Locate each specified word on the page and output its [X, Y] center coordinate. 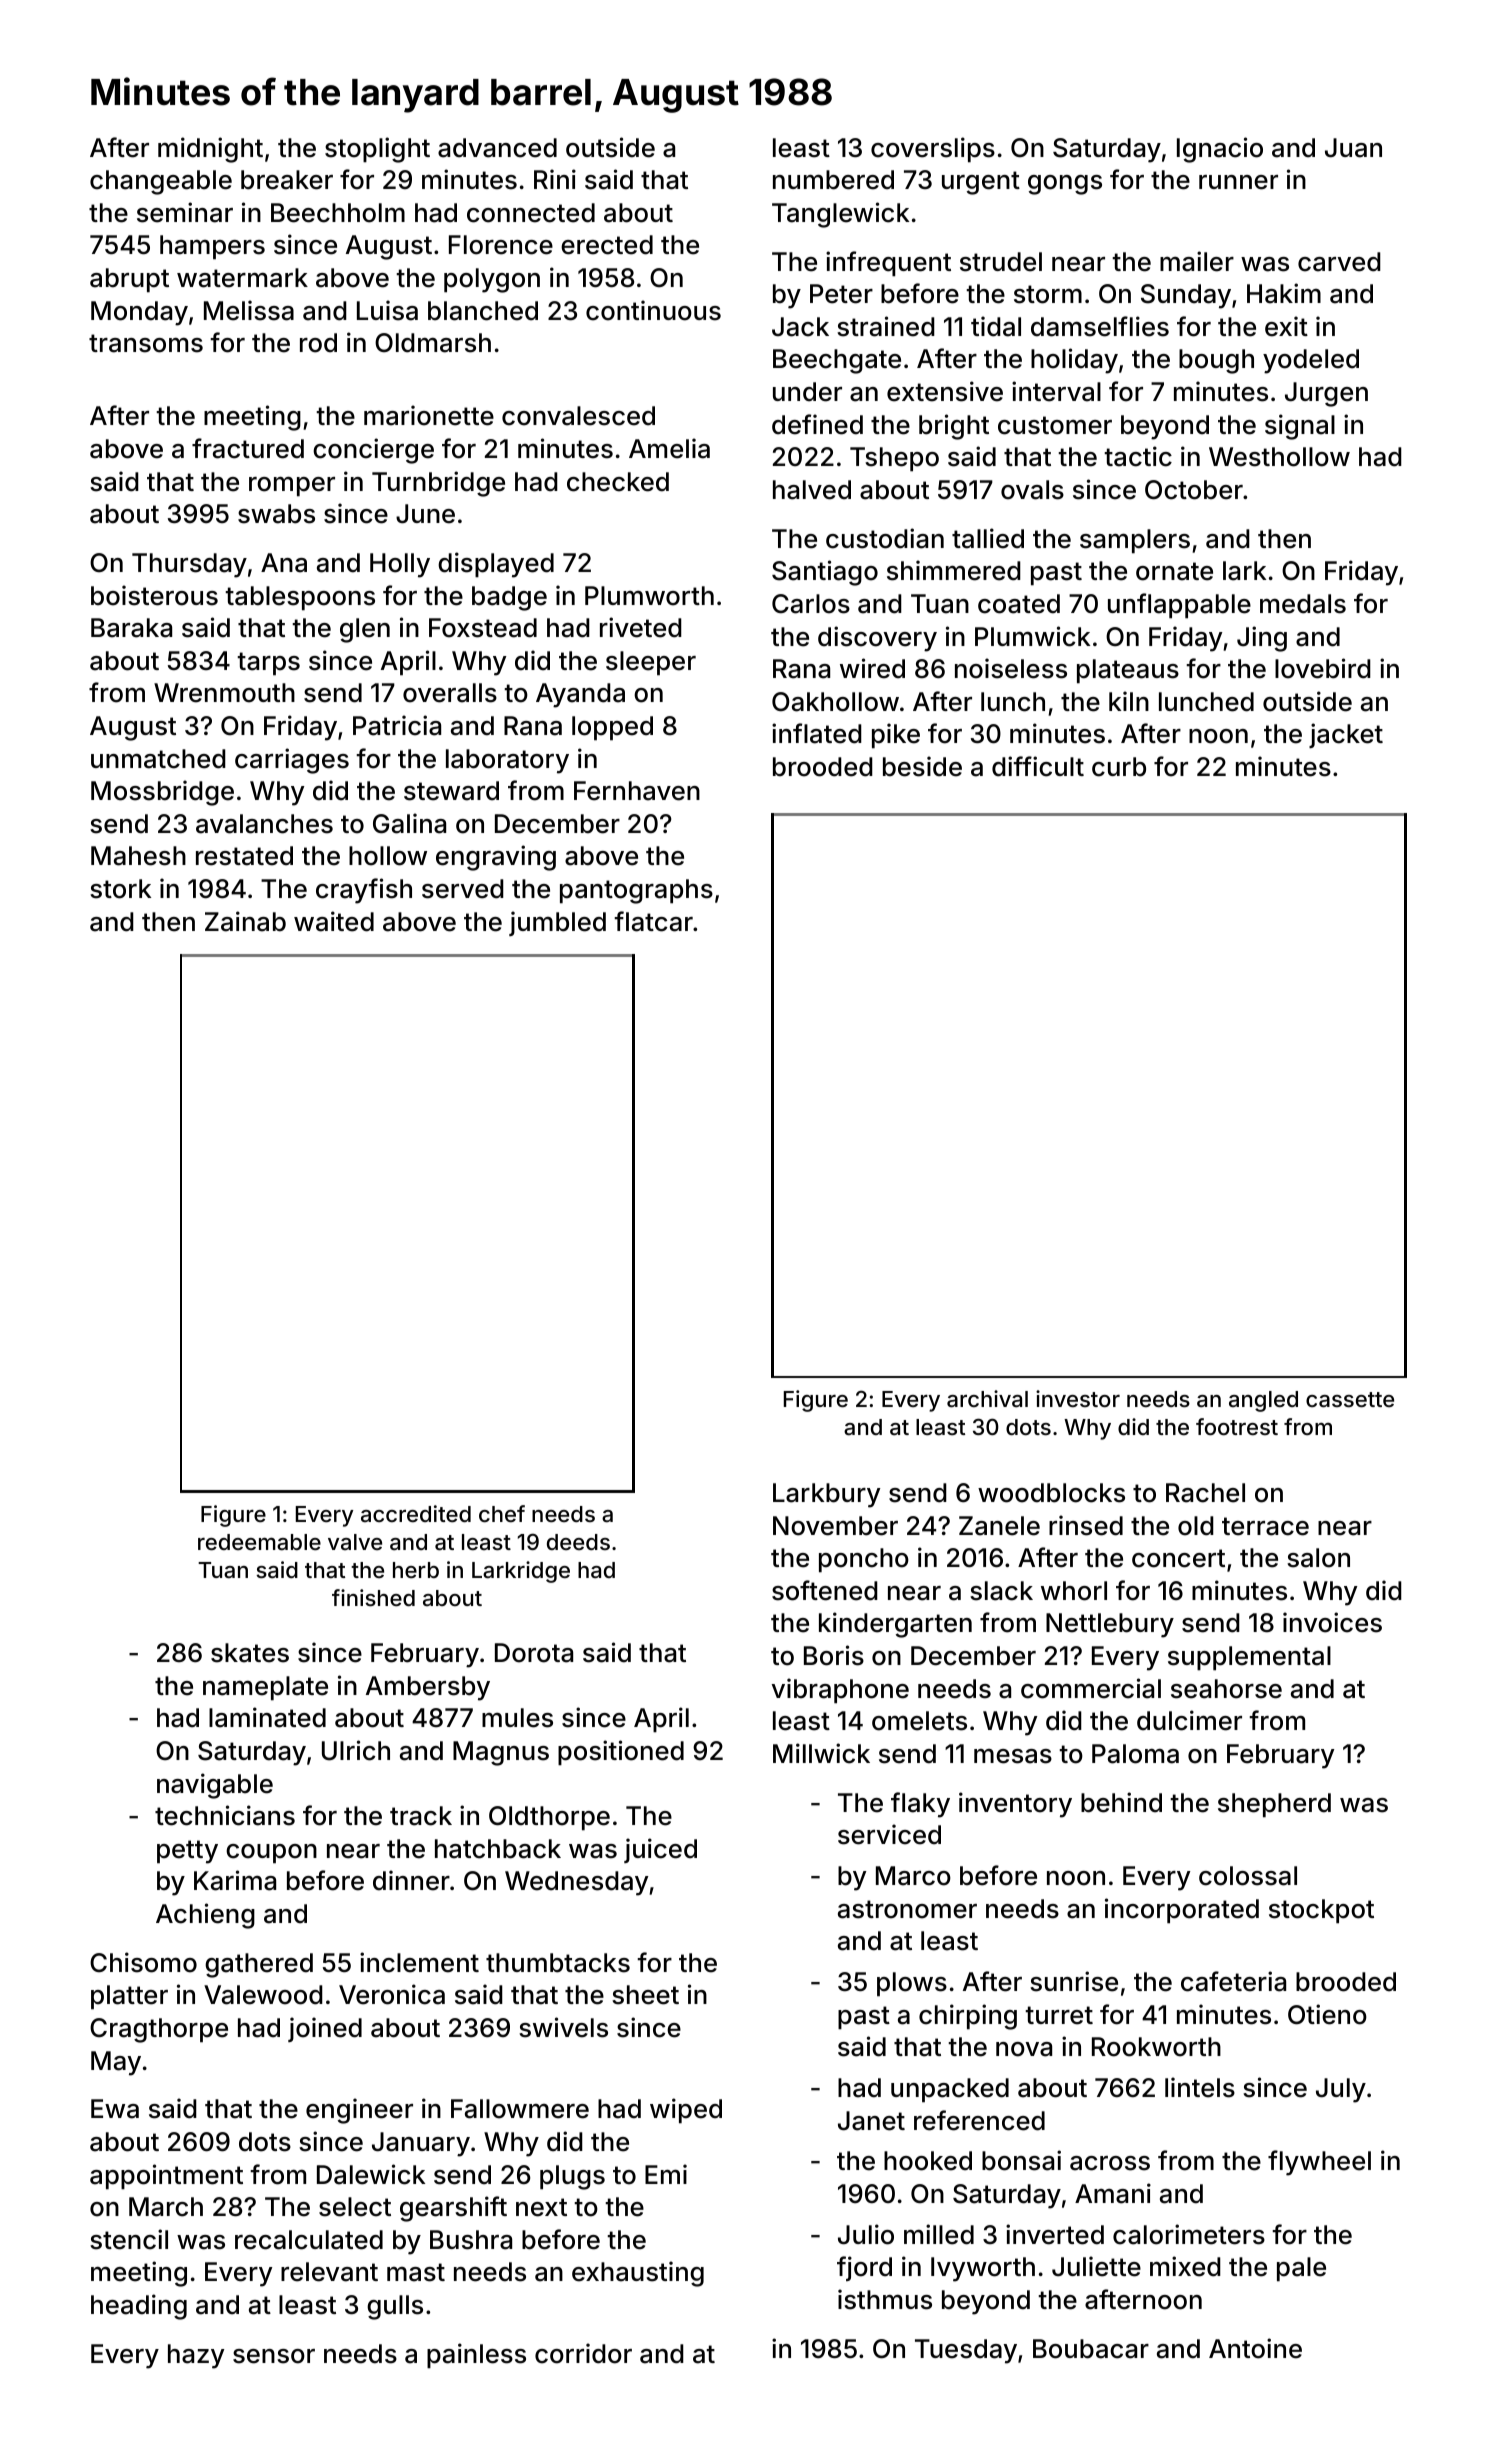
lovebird [1323, 668]
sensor [274, 2356]
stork [120, 889]
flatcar [653, 921]
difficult [1038, 766]
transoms [146, 343]
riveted [641, 627]
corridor [583, 2353]
